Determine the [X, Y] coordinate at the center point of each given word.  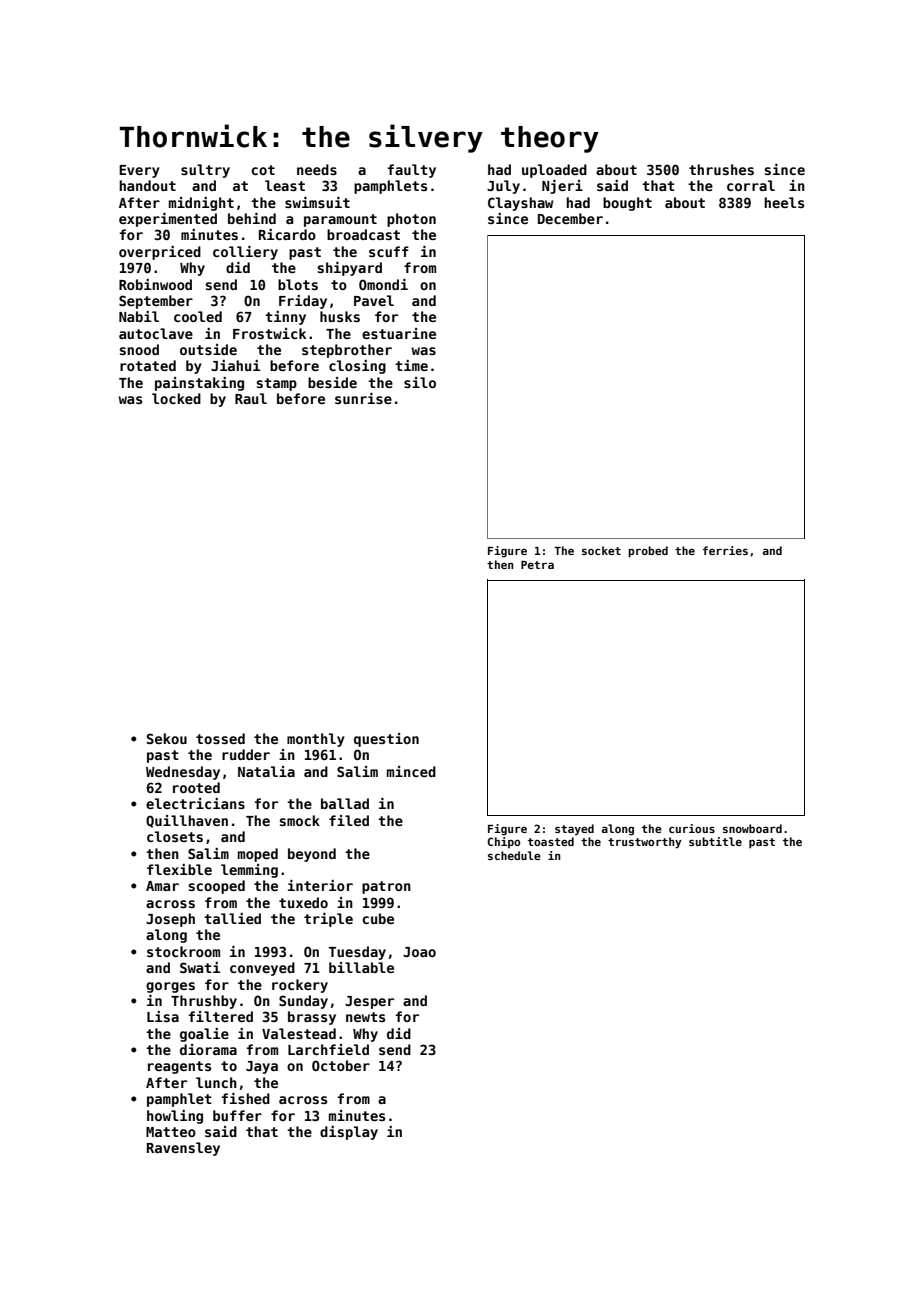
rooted [196, 787]
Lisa [163, 1016]
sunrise [363, 398]
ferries [725, 550]
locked [176, 398]
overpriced [160, 253]
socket [601, 550]
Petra [537, 565]
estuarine [399, 333]
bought [627, 204]
